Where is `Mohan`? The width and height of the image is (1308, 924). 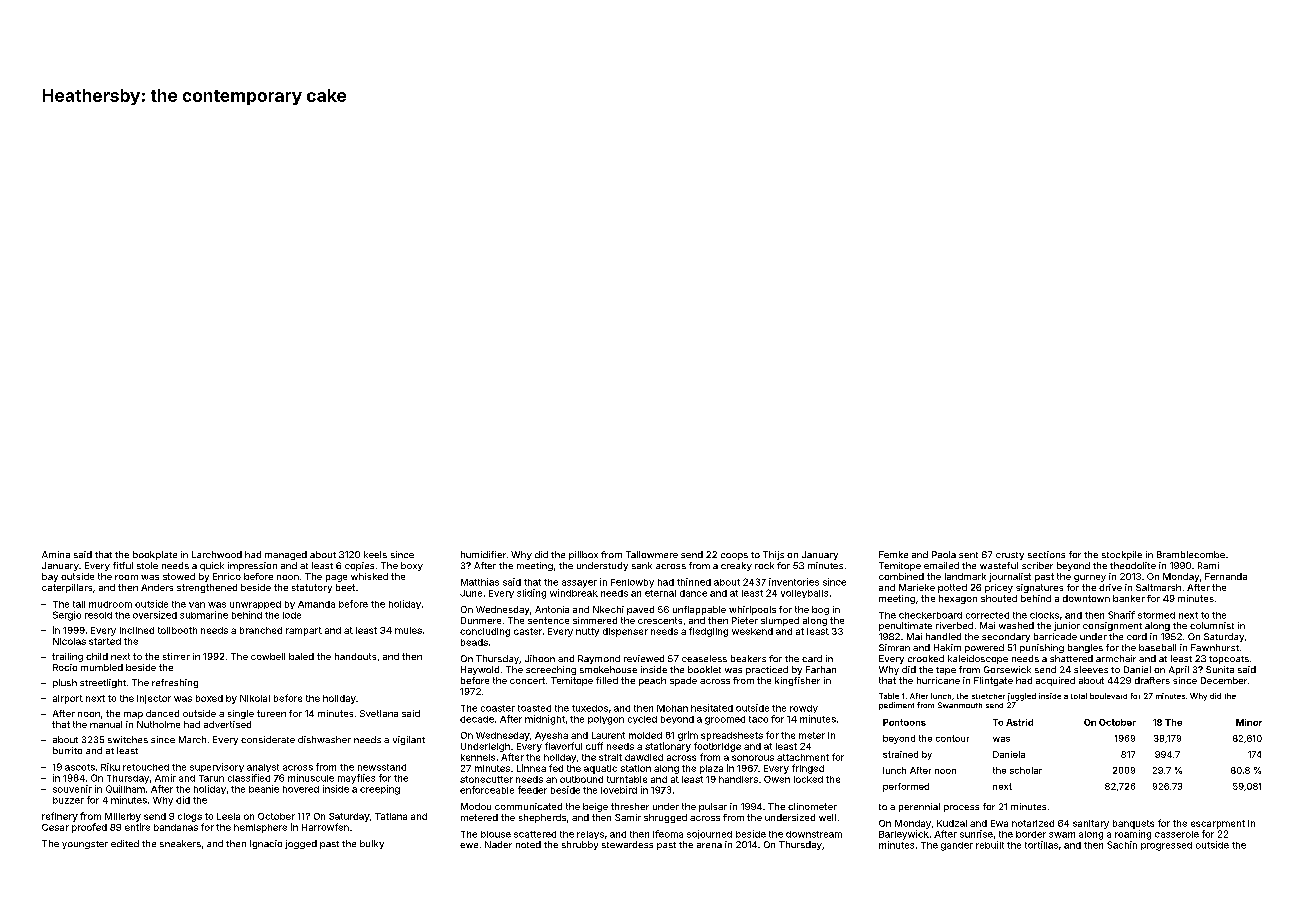
Mohan is located at coordinates (672, 708).
